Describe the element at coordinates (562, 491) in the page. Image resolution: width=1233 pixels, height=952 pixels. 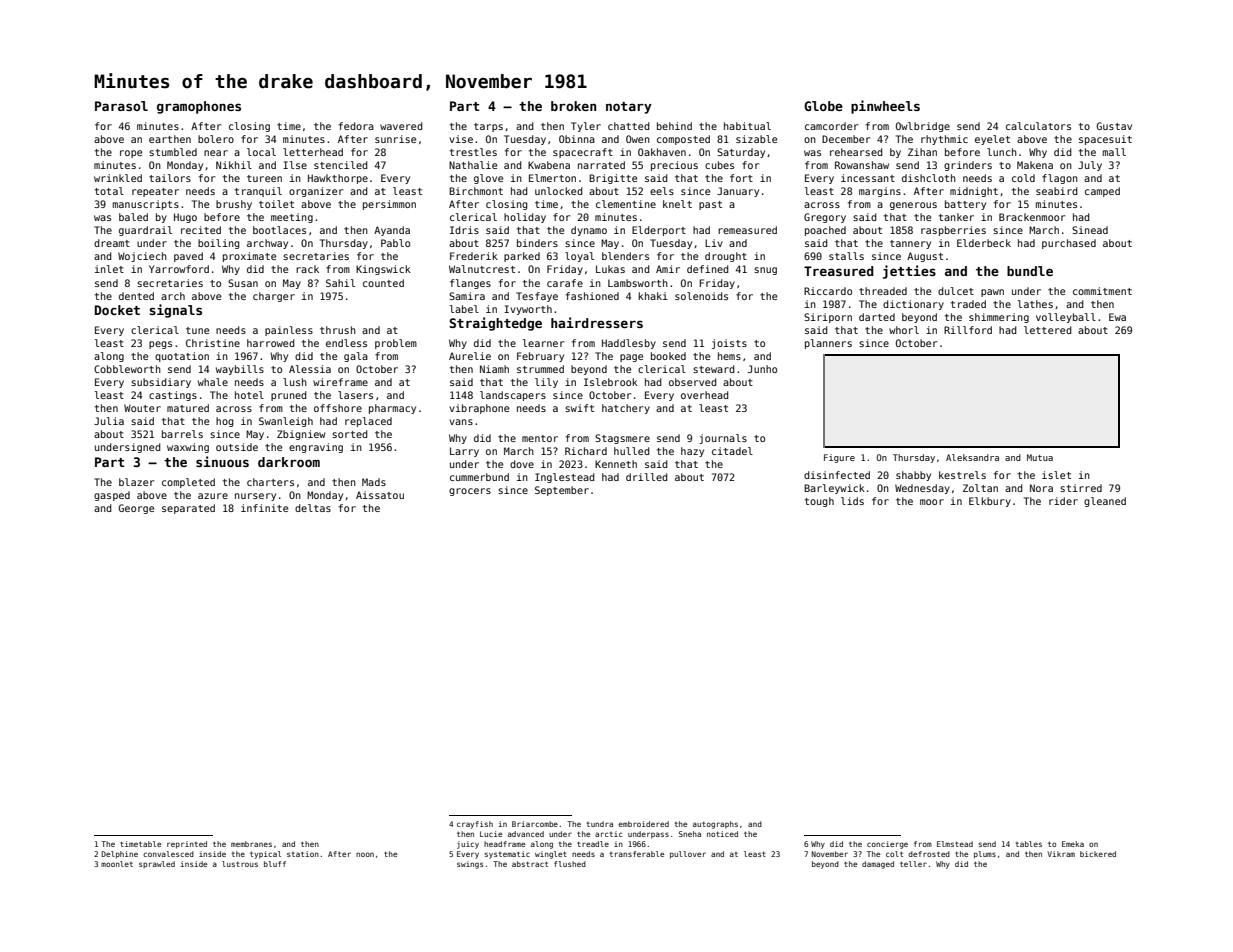
I see `September` at that location.
